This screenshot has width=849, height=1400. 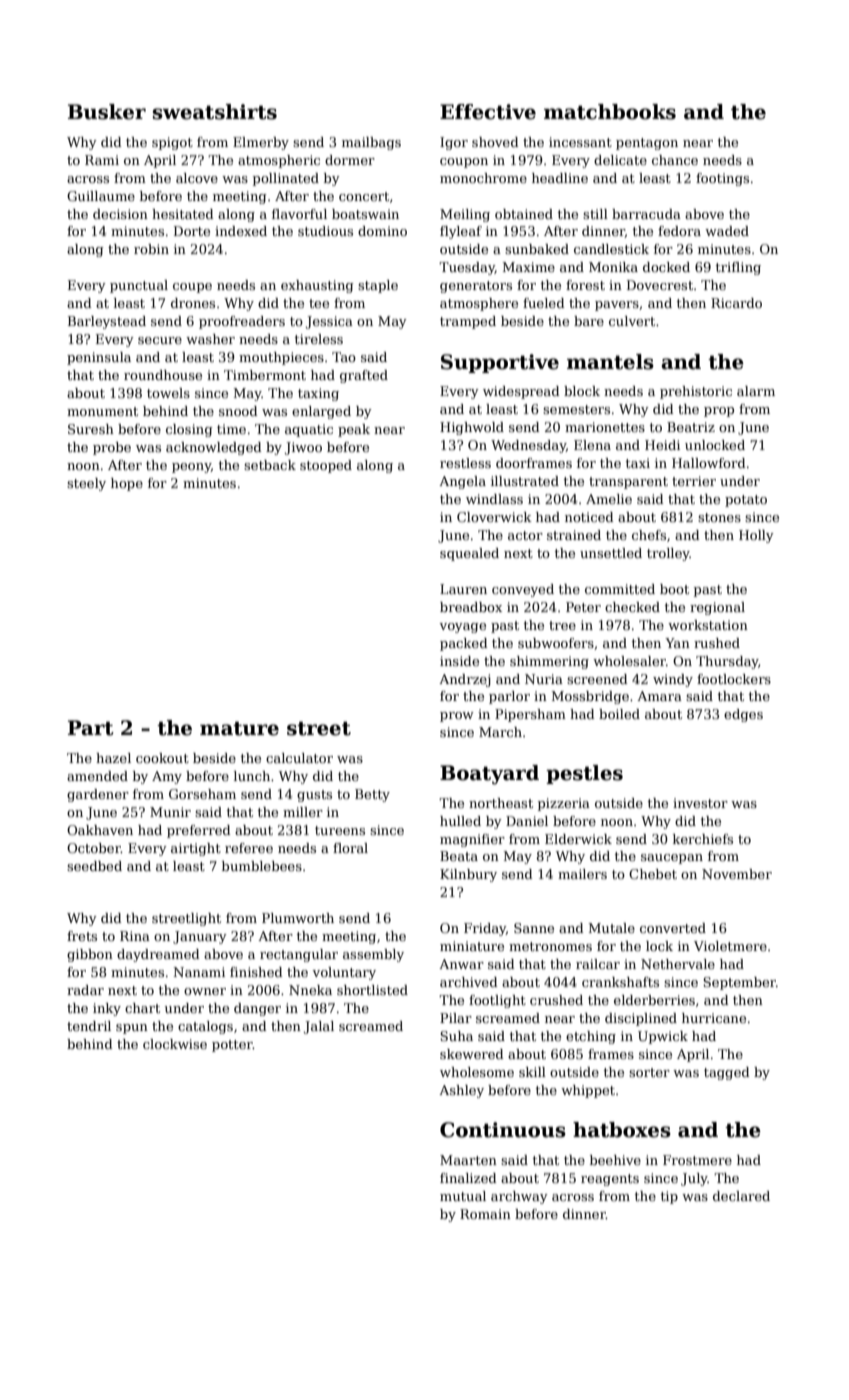 I want to click on tip, so click(x=669, y=1197).
